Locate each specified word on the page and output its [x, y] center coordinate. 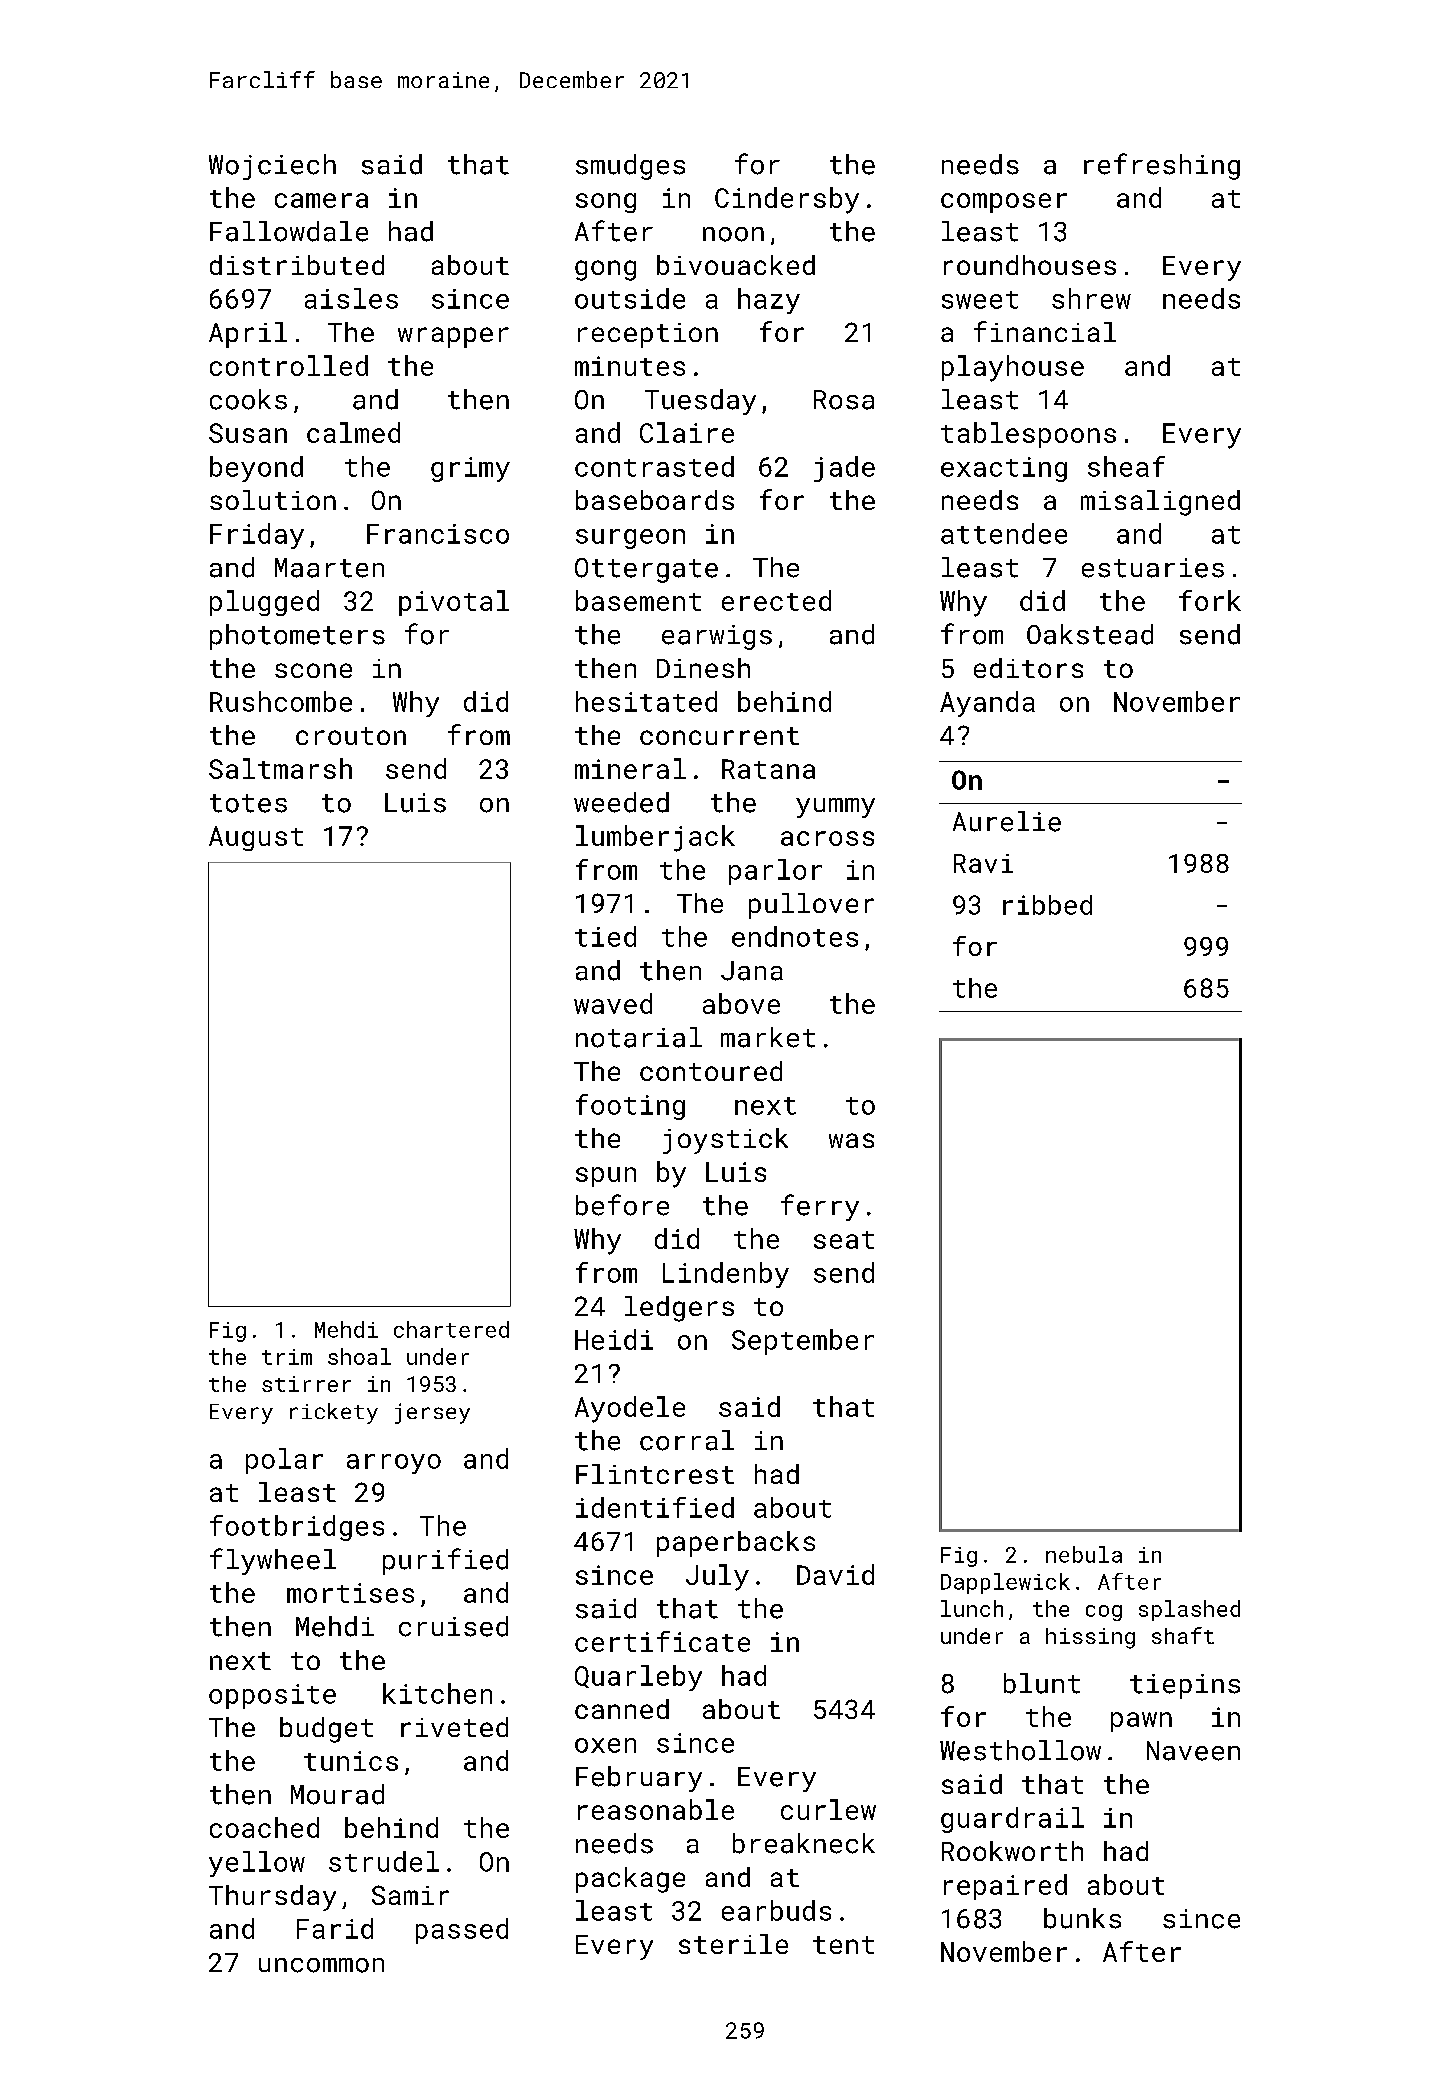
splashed [1189, 1610]
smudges [630, 167]
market [768, 1037]
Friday [257, 536]
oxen [605, 1745]
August [256, 838]
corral [687, 1440]
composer [1004, 203]
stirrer [306, 1384]
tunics [351, 1761]
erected [776, 600]
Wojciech [272, 167]
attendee [1004, 533]
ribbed [1047, 905]
